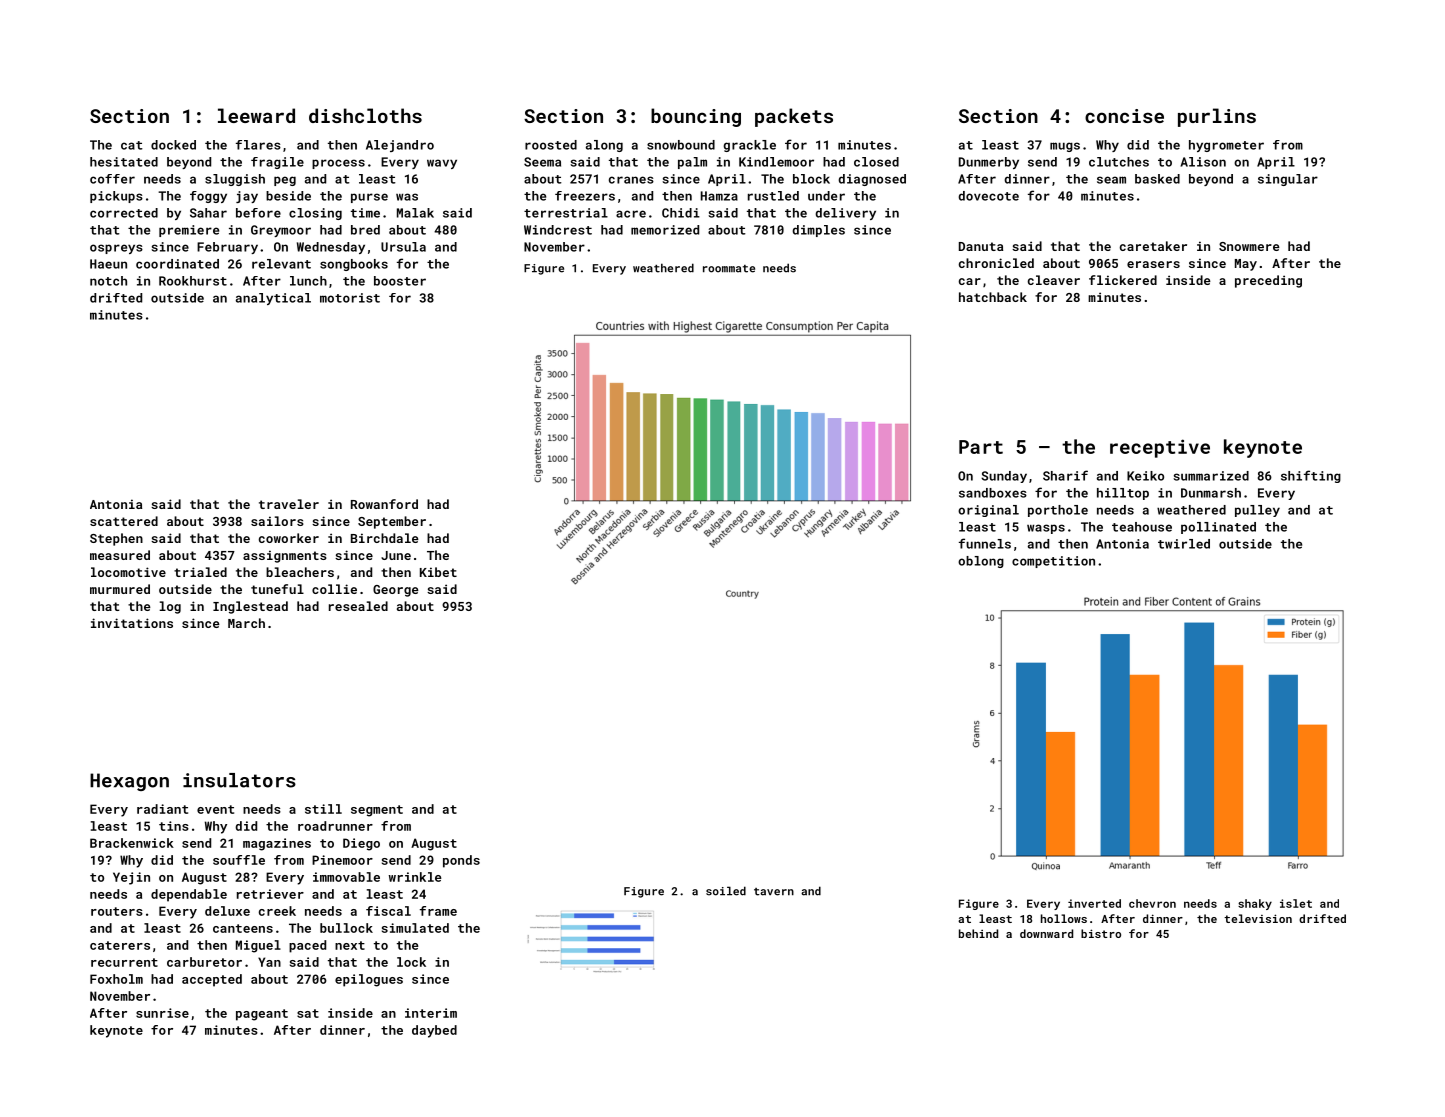 The image size is (1445, 1117). What do you see at coordinates (369, 980) in the screenshot?
I see `epilogues` at bounding box center [369, 980].
